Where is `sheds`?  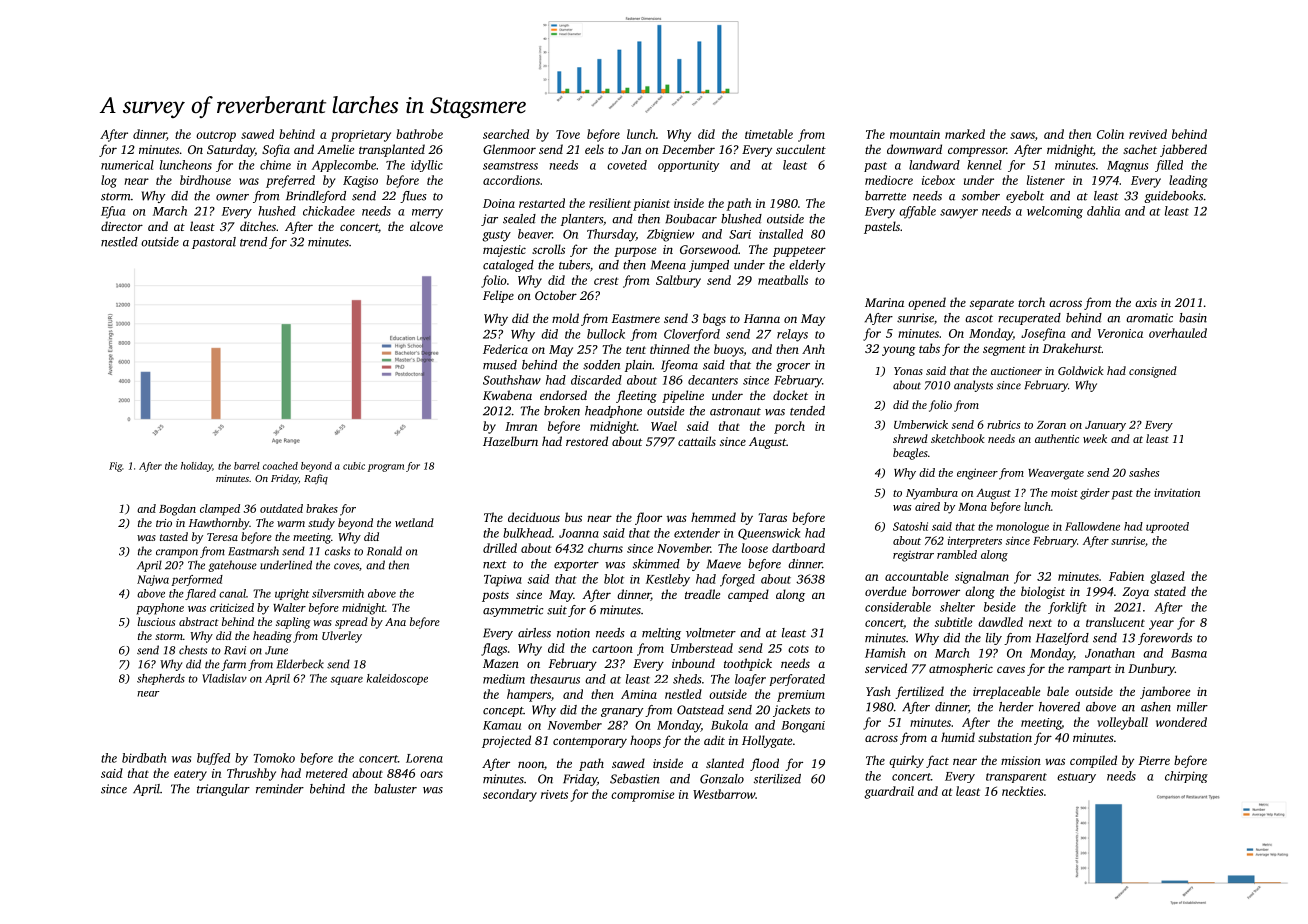
sheds is located at coordinates (687, 679).
